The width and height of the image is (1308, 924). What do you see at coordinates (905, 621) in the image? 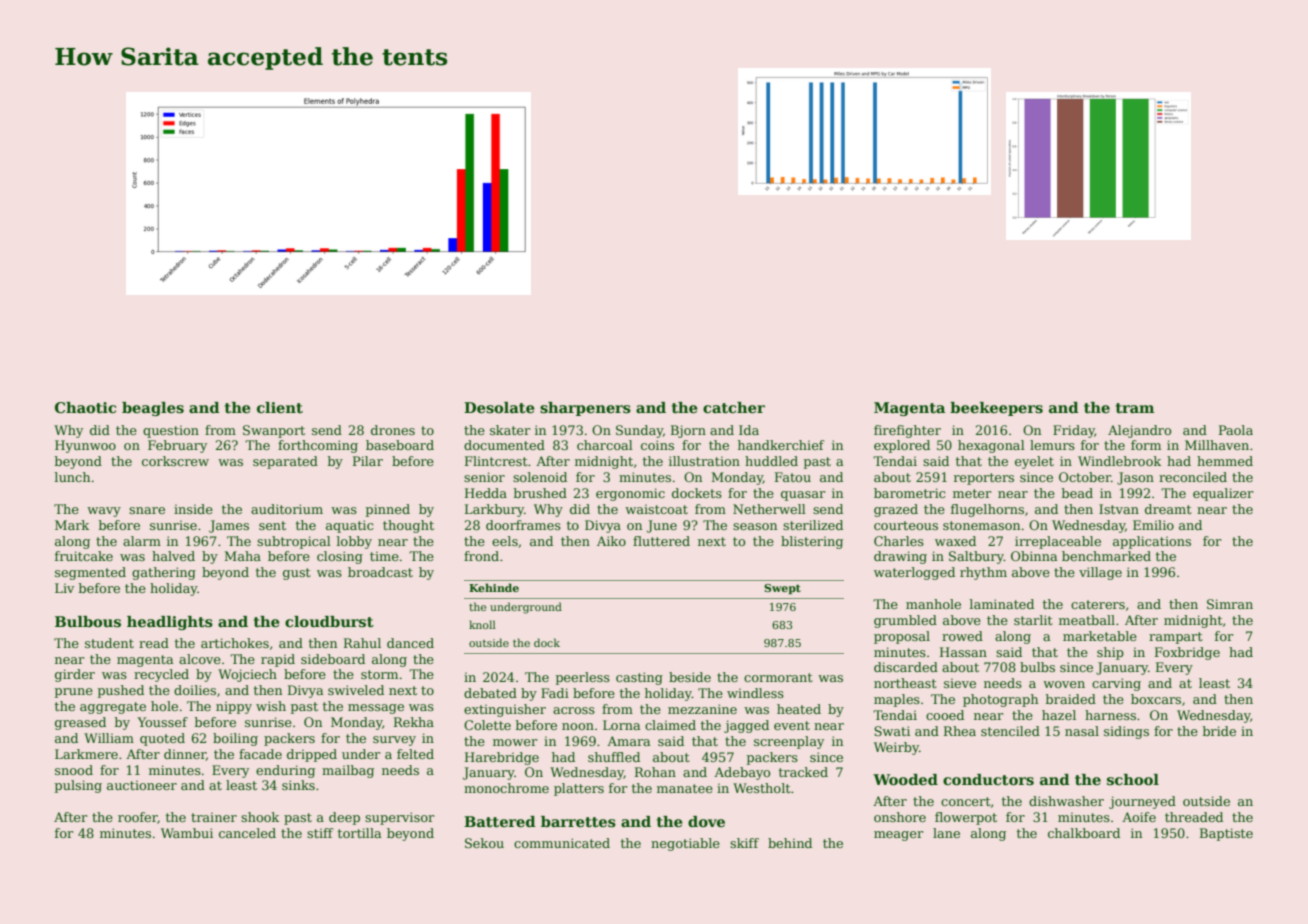
I see `grumbled` at bounding box center [905, 621].
